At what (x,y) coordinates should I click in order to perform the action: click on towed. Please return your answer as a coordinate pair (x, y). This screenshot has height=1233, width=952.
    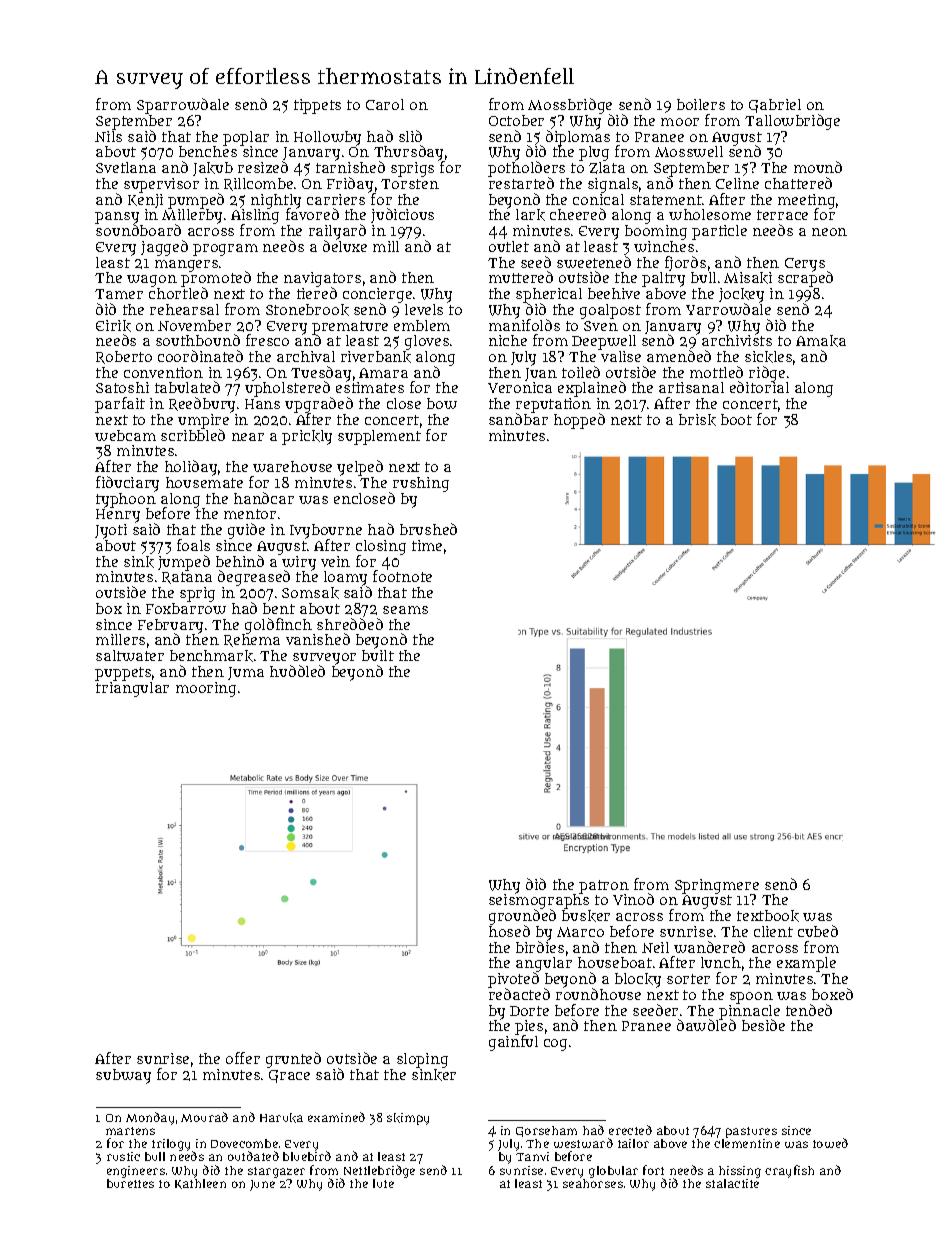
    Looking at the image, I should click on (830, 1143).
